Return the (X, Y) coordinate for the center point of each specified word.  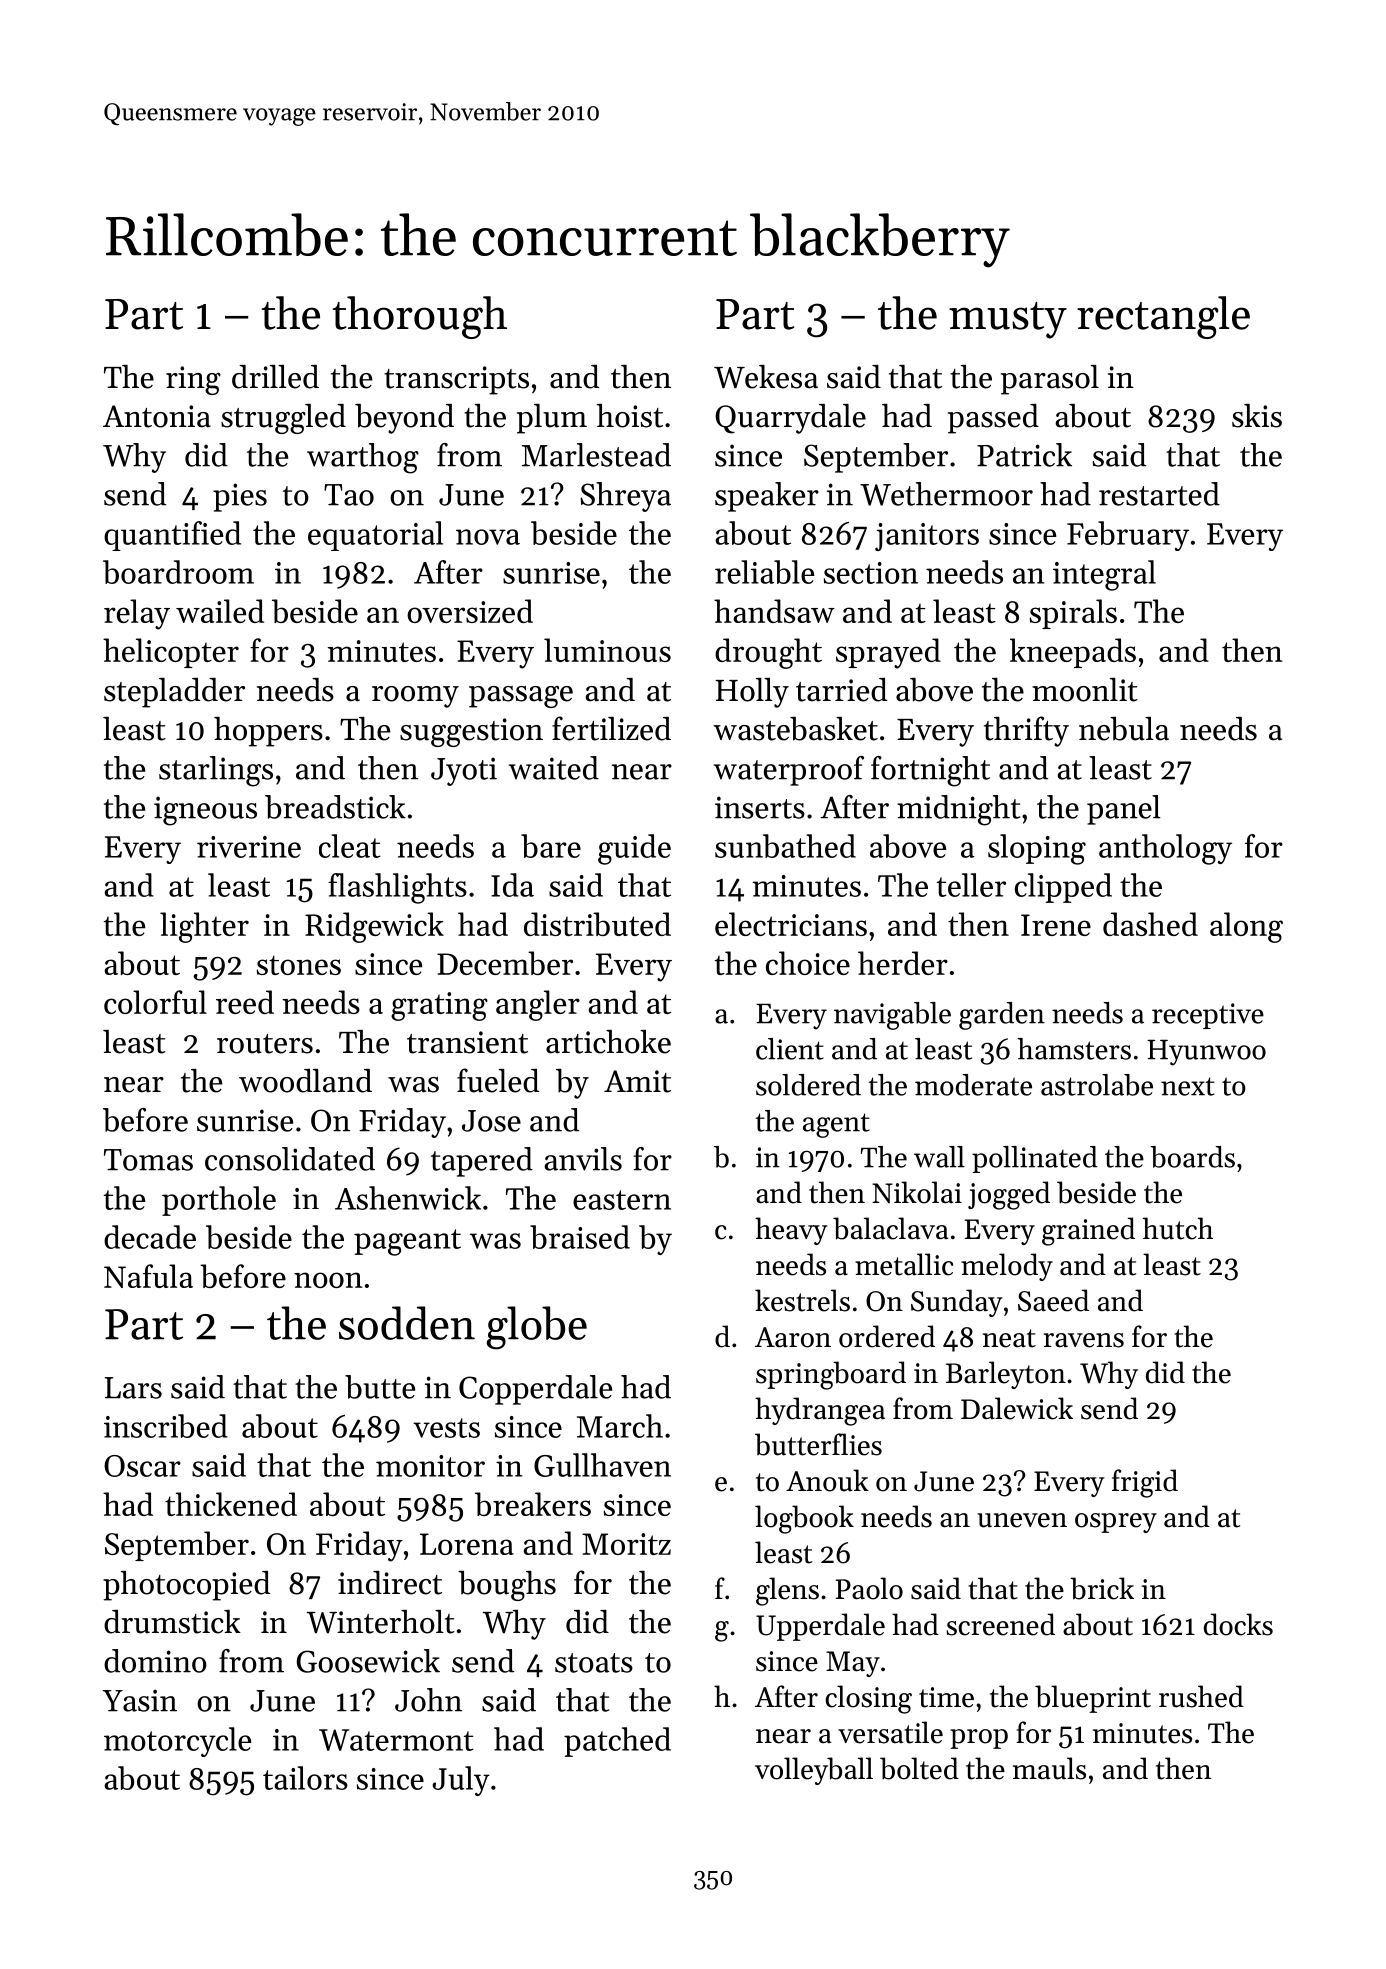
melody (1007, 1267)
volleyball (814, 1771)
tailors (305, 1778)
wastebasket (795, 729)
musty (1008, 320)
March (620, 1426)
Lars (133, 1388)
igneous (205, 811)
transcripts (456, 380)
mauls (1049, 1768)
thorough (420, 317)
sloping (1037, 849)
